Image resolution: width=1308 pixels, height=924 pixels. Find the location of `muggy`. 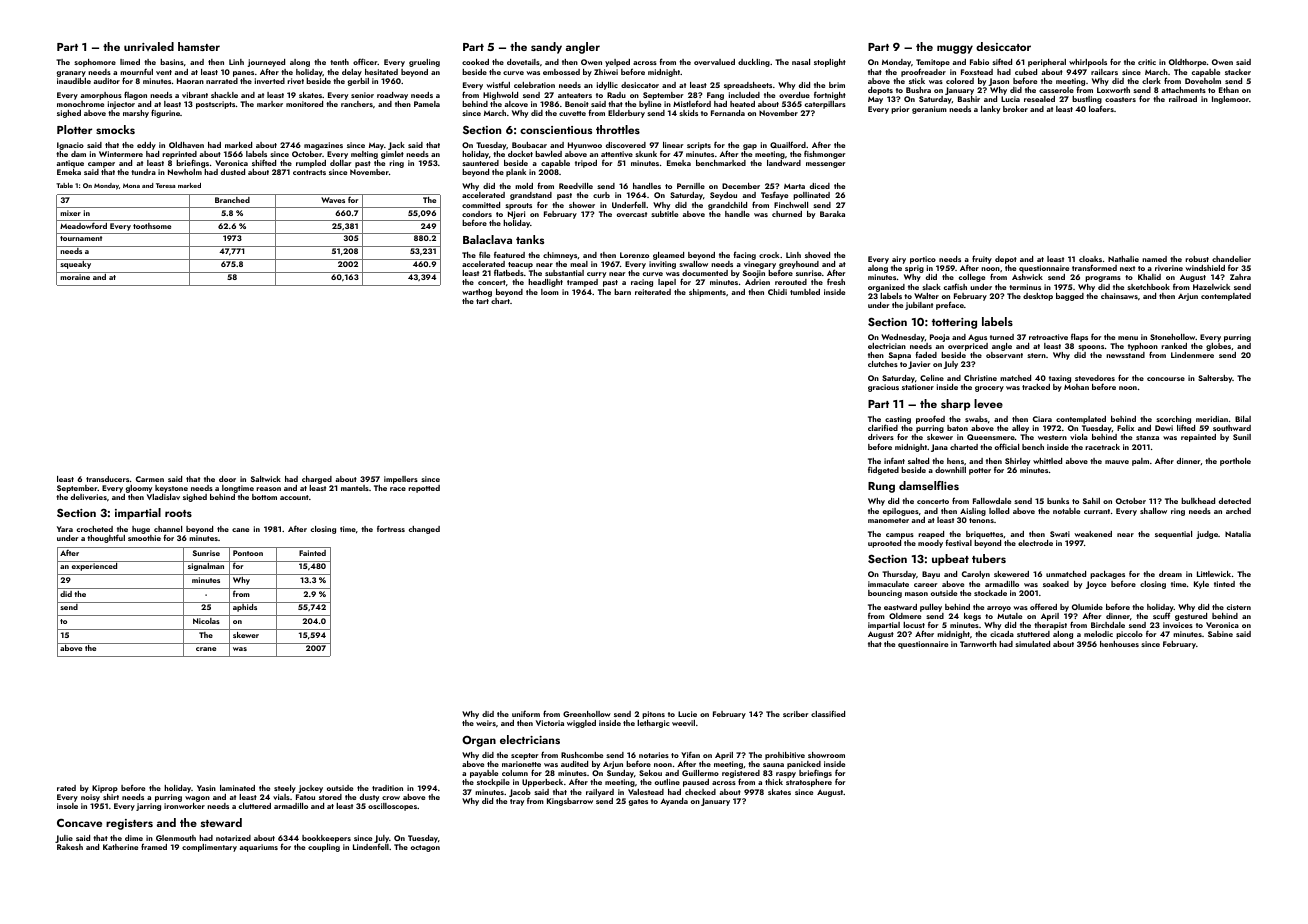

muggy is located at coordinates (955, 49).
